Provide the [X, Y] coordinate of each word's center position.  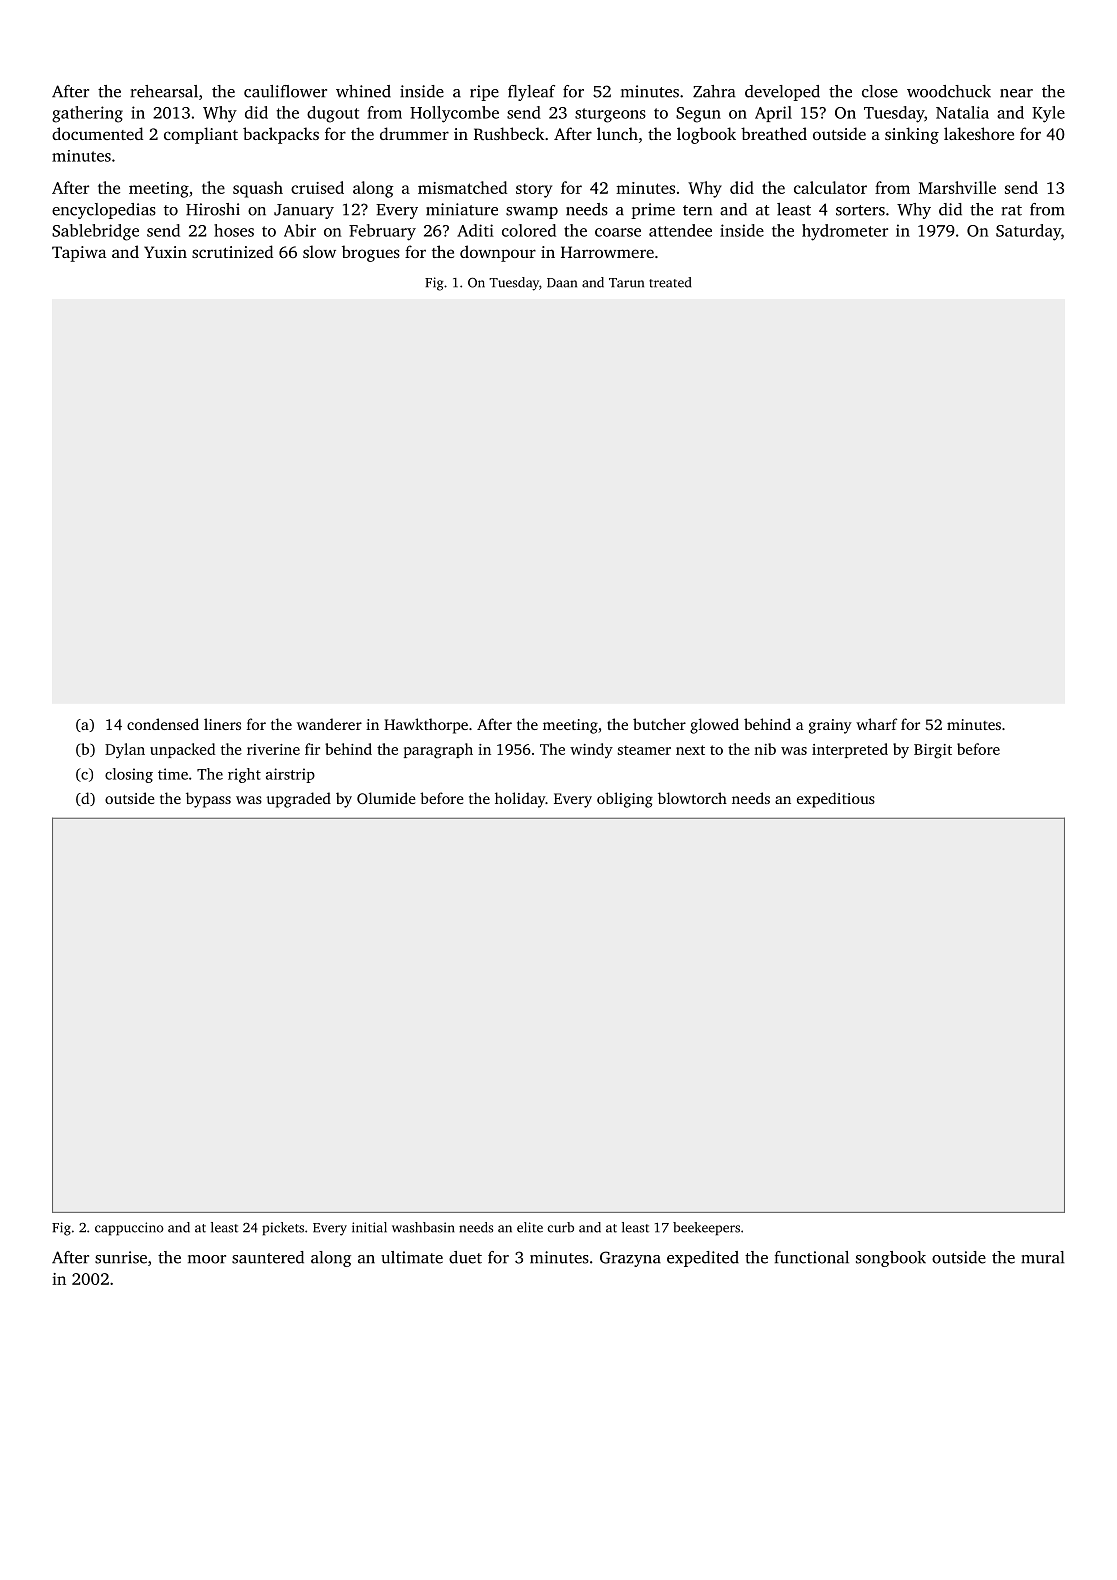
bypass [208, 800]
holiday [520, 800]
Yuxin [165, 252]
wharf [876, 724]
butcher [659, 724]
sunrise [121, 1257]
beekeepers [706, 1229]
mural [1042, 1257]
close [880, 91]
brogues [371, 253]
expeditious [836, 800]
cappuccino [129, 1229]
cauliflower [285, 91]
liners [222, 724]
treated [670, 282]
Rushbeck [509, 133]
